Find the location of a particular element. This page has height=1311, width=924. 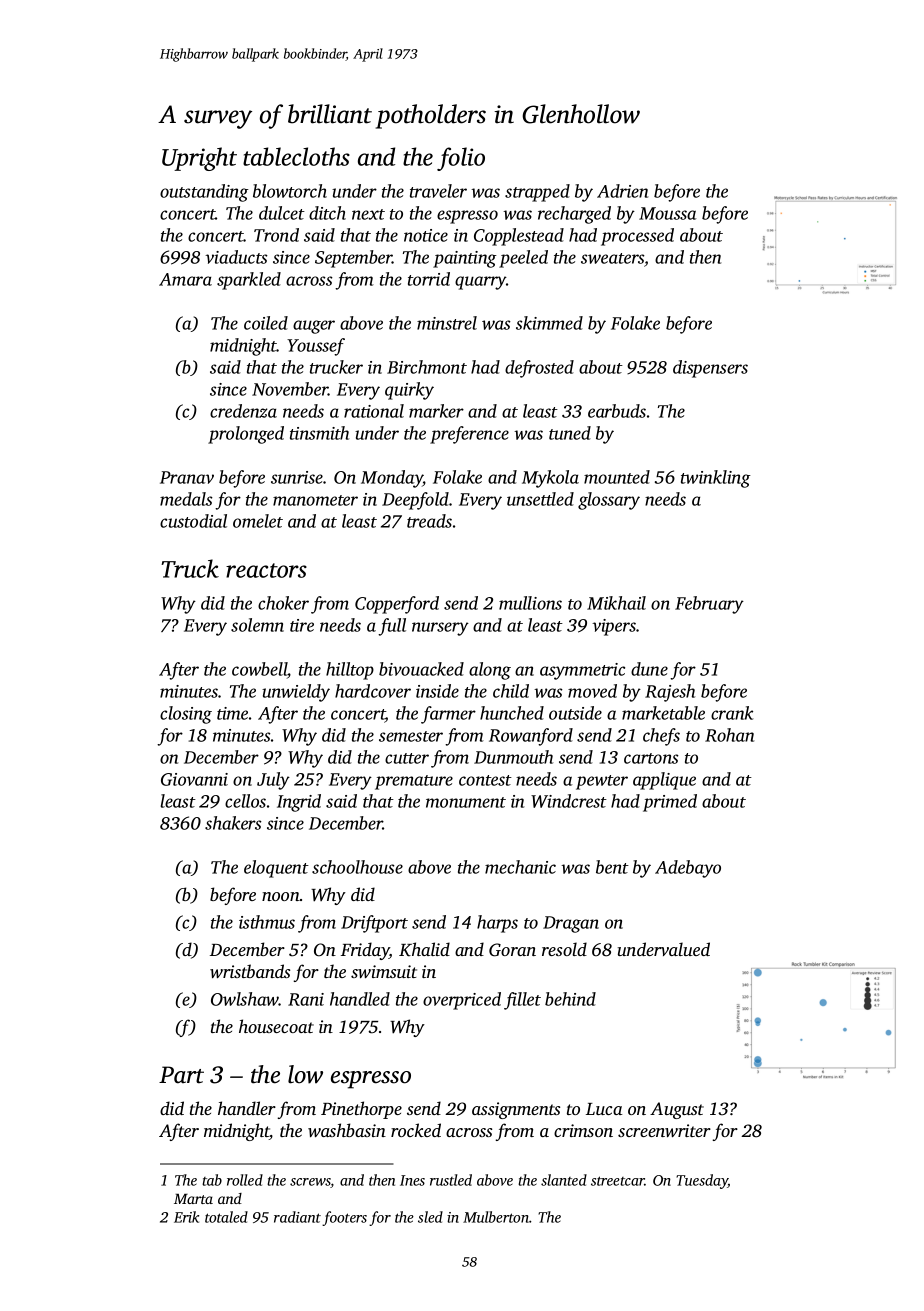

reactors is located at coordinates (266, 570).
